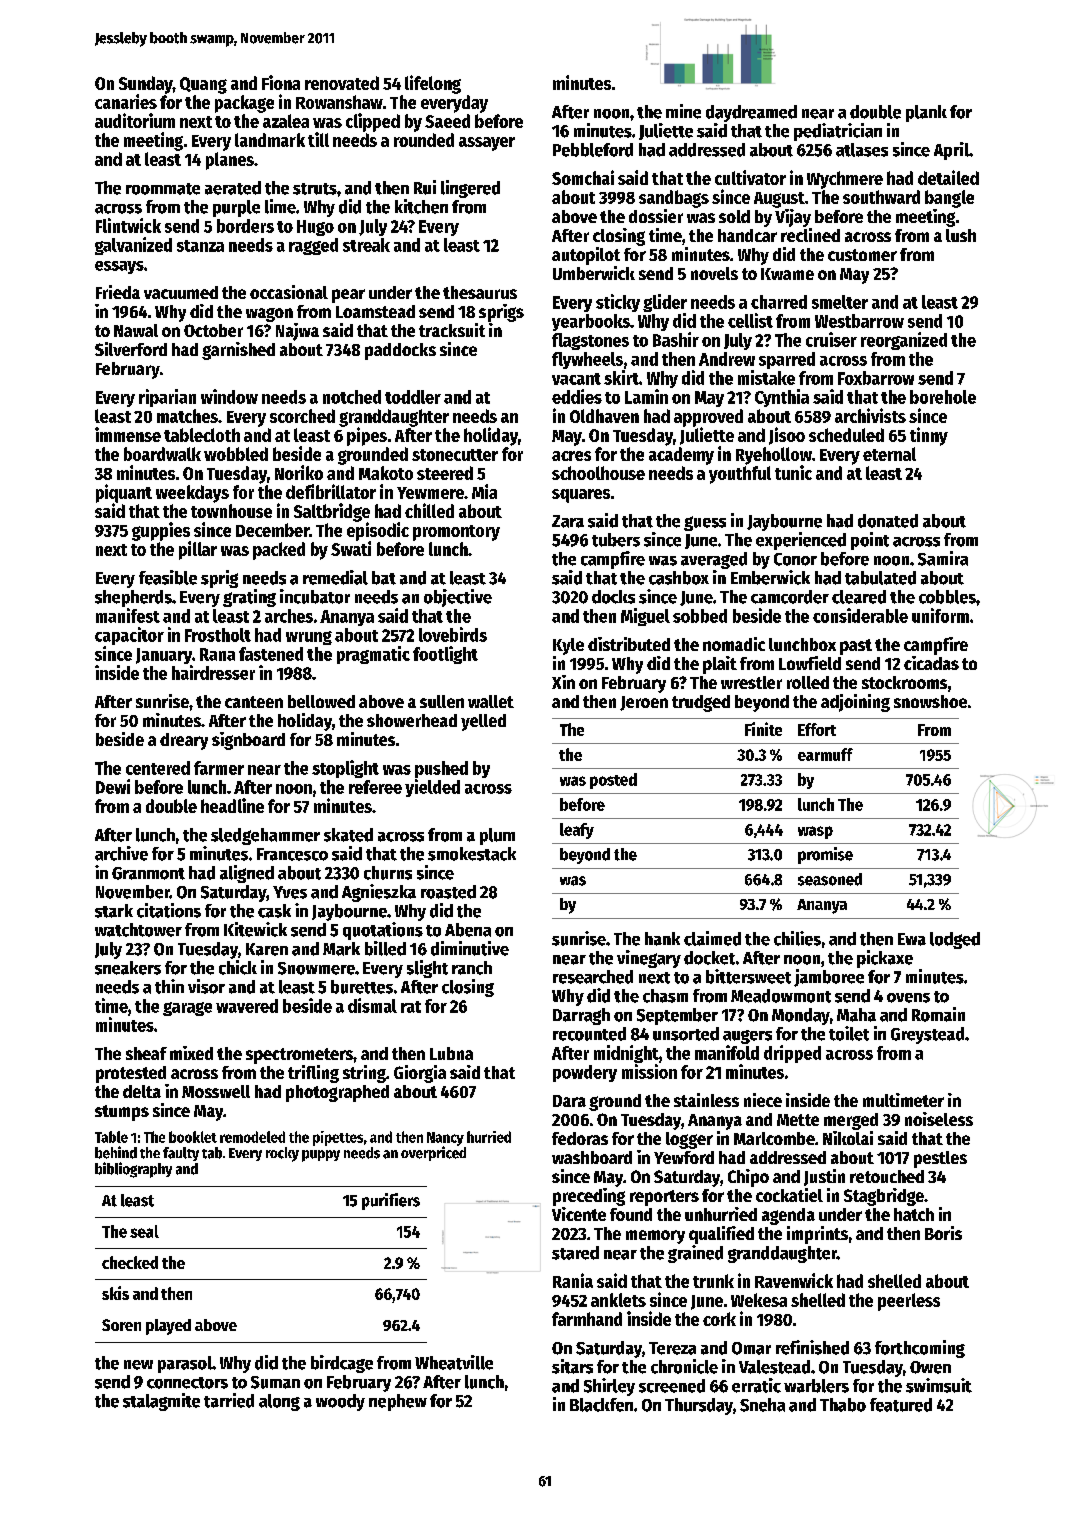 The width and height of the screenshot is (1076, 1521). What do you see at coordinates (447, 121) in the screenshot?
I see `Saeed` at bounding box center [447, 121].
